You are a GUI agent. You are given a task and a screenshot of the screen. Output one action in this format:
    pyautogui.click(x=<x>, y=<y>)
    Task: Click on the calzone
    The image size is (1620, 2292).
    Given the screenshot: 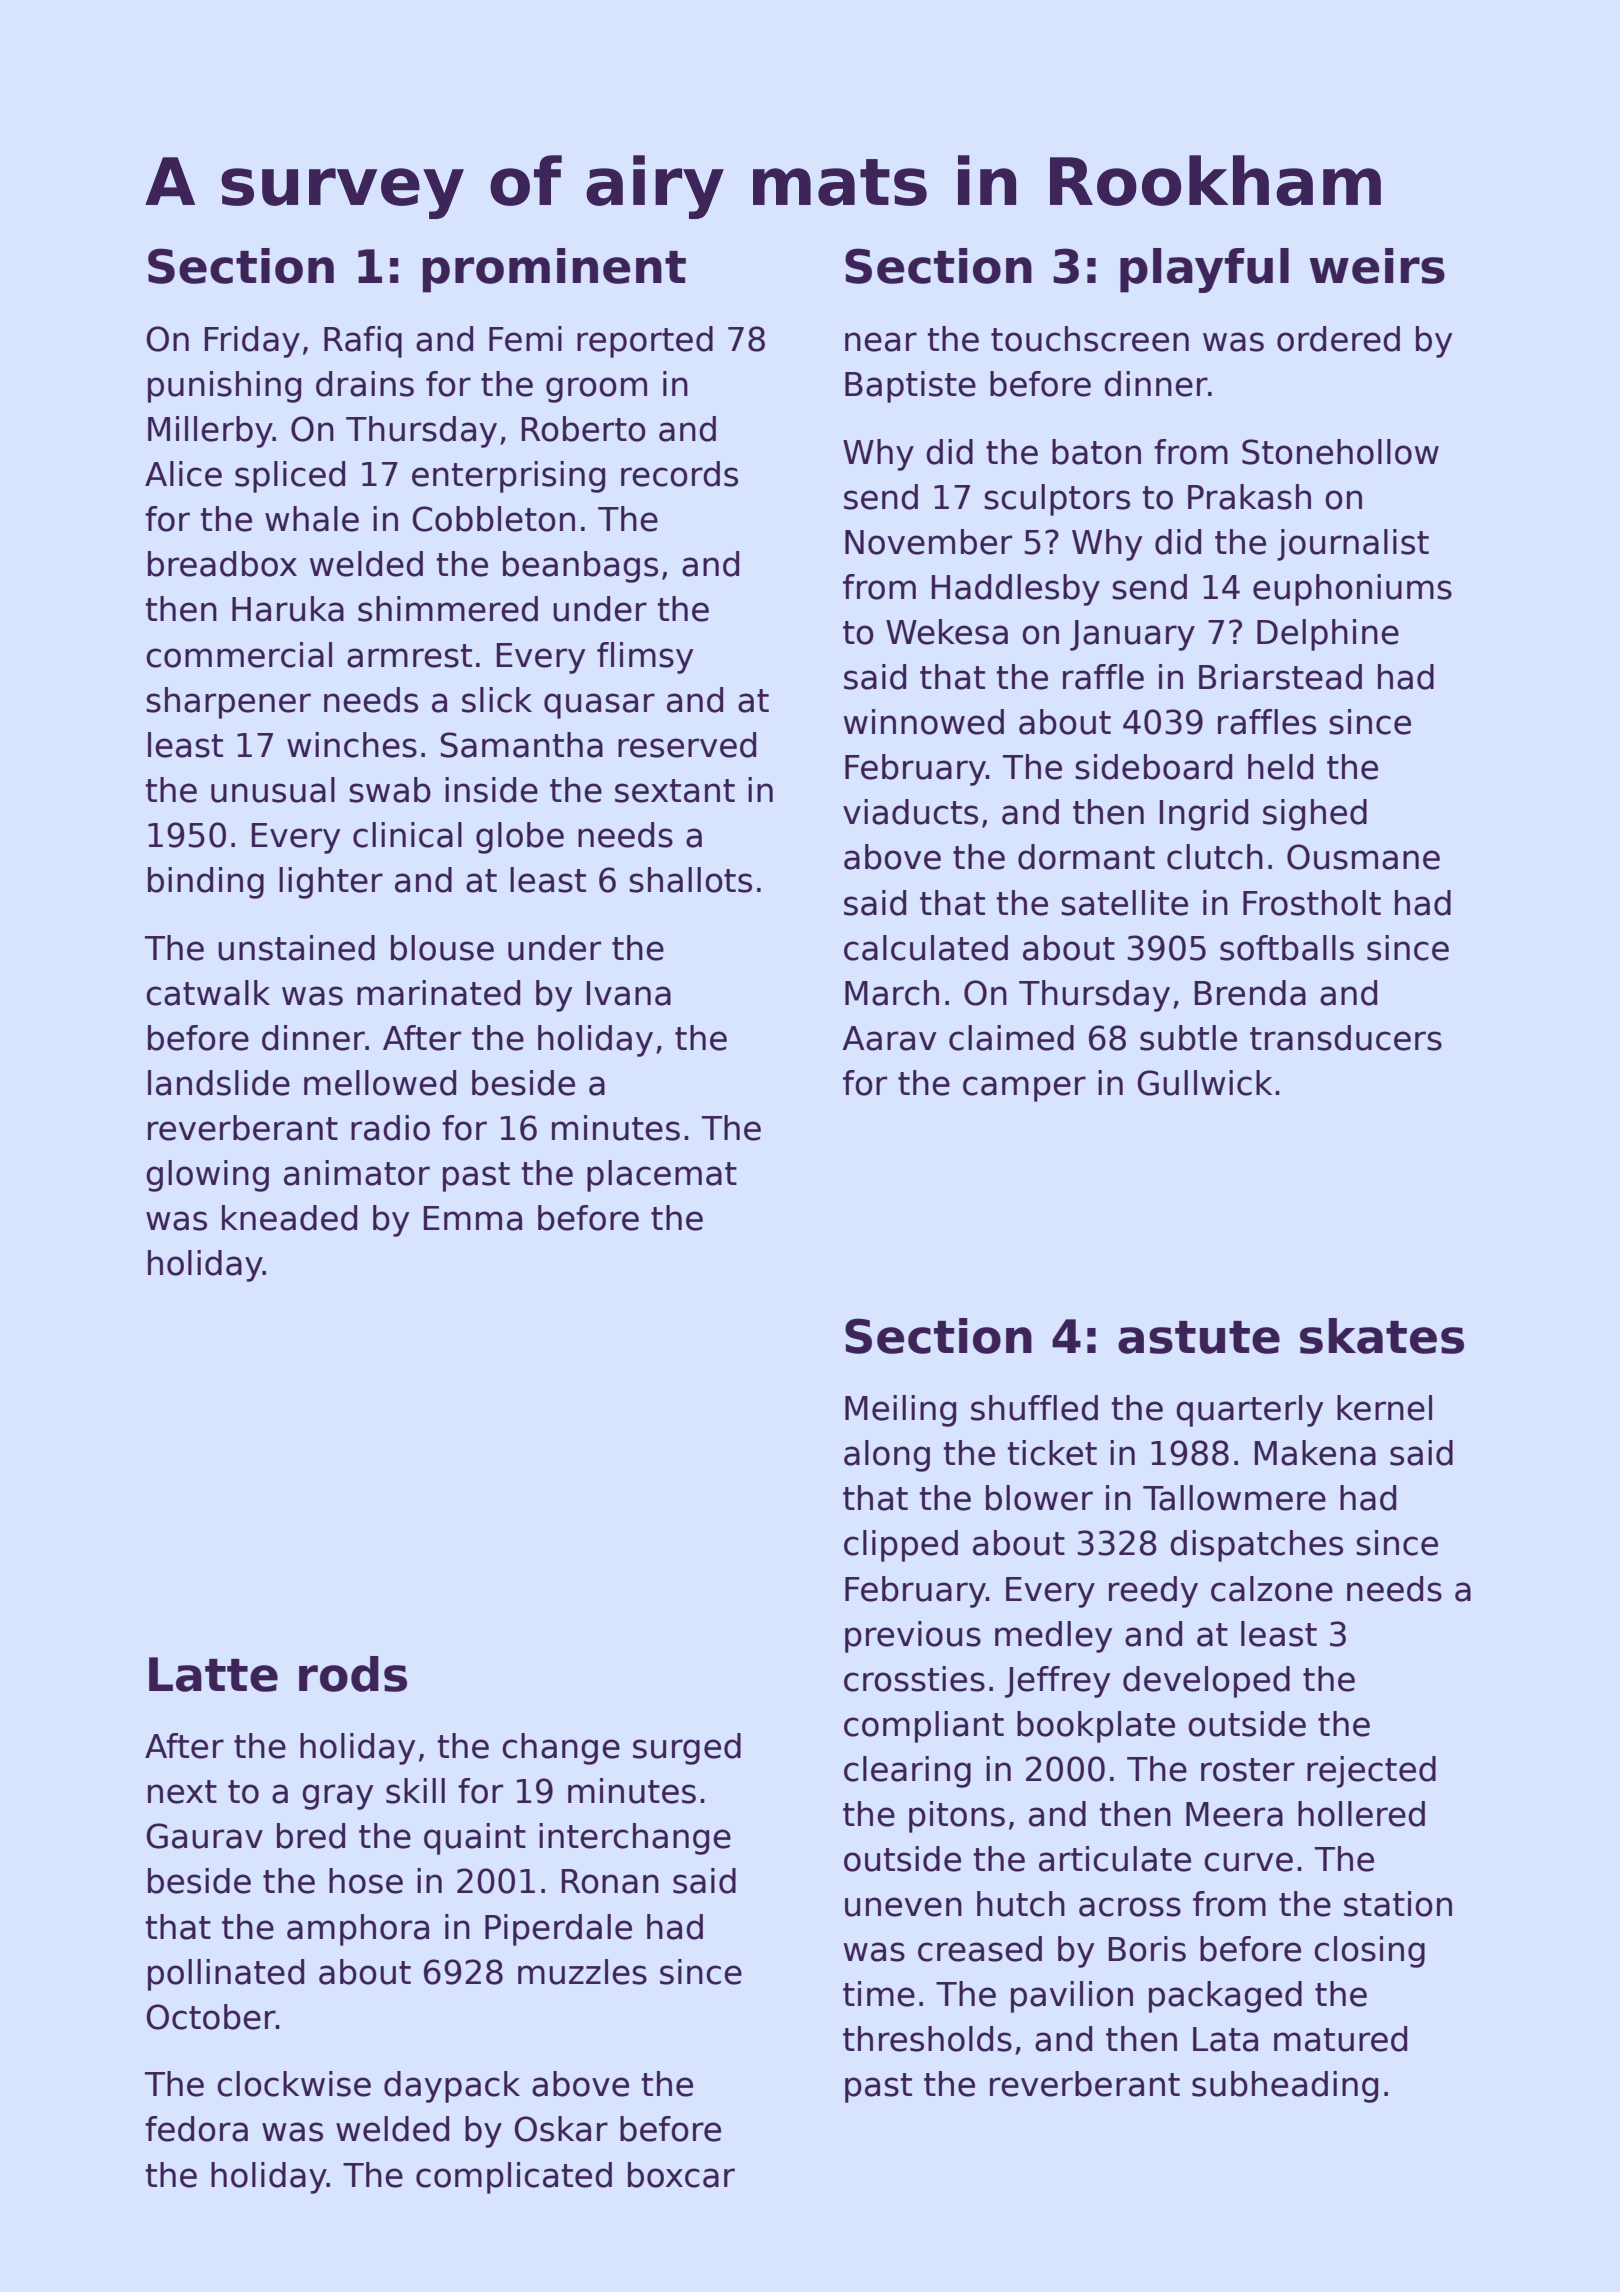 What is the action you would take?
    pyautogui.click(x=1272, y=1589)
